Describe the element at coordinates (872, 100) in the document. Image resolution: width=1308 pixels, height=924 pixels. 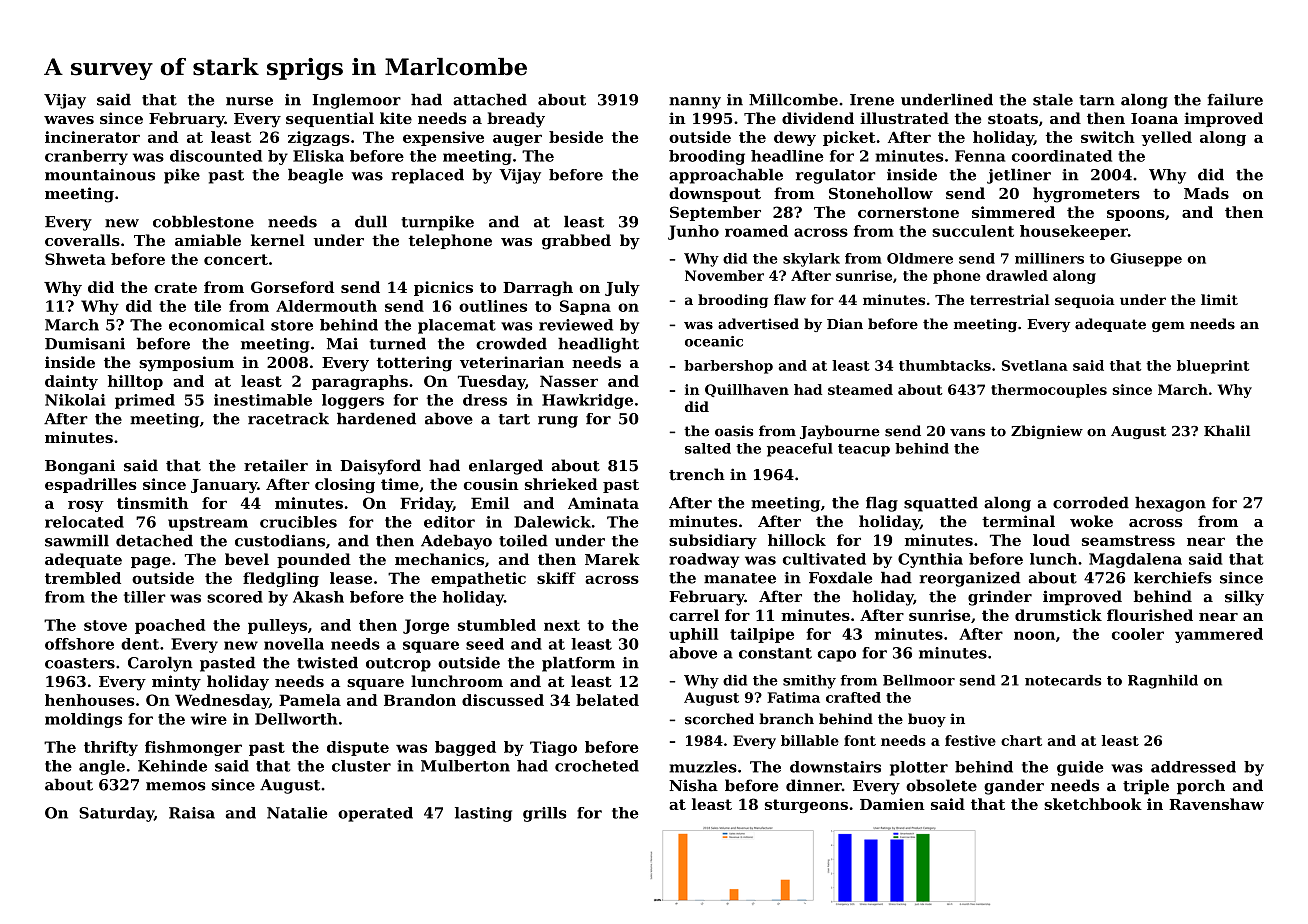
I see `Irene` at that location.
